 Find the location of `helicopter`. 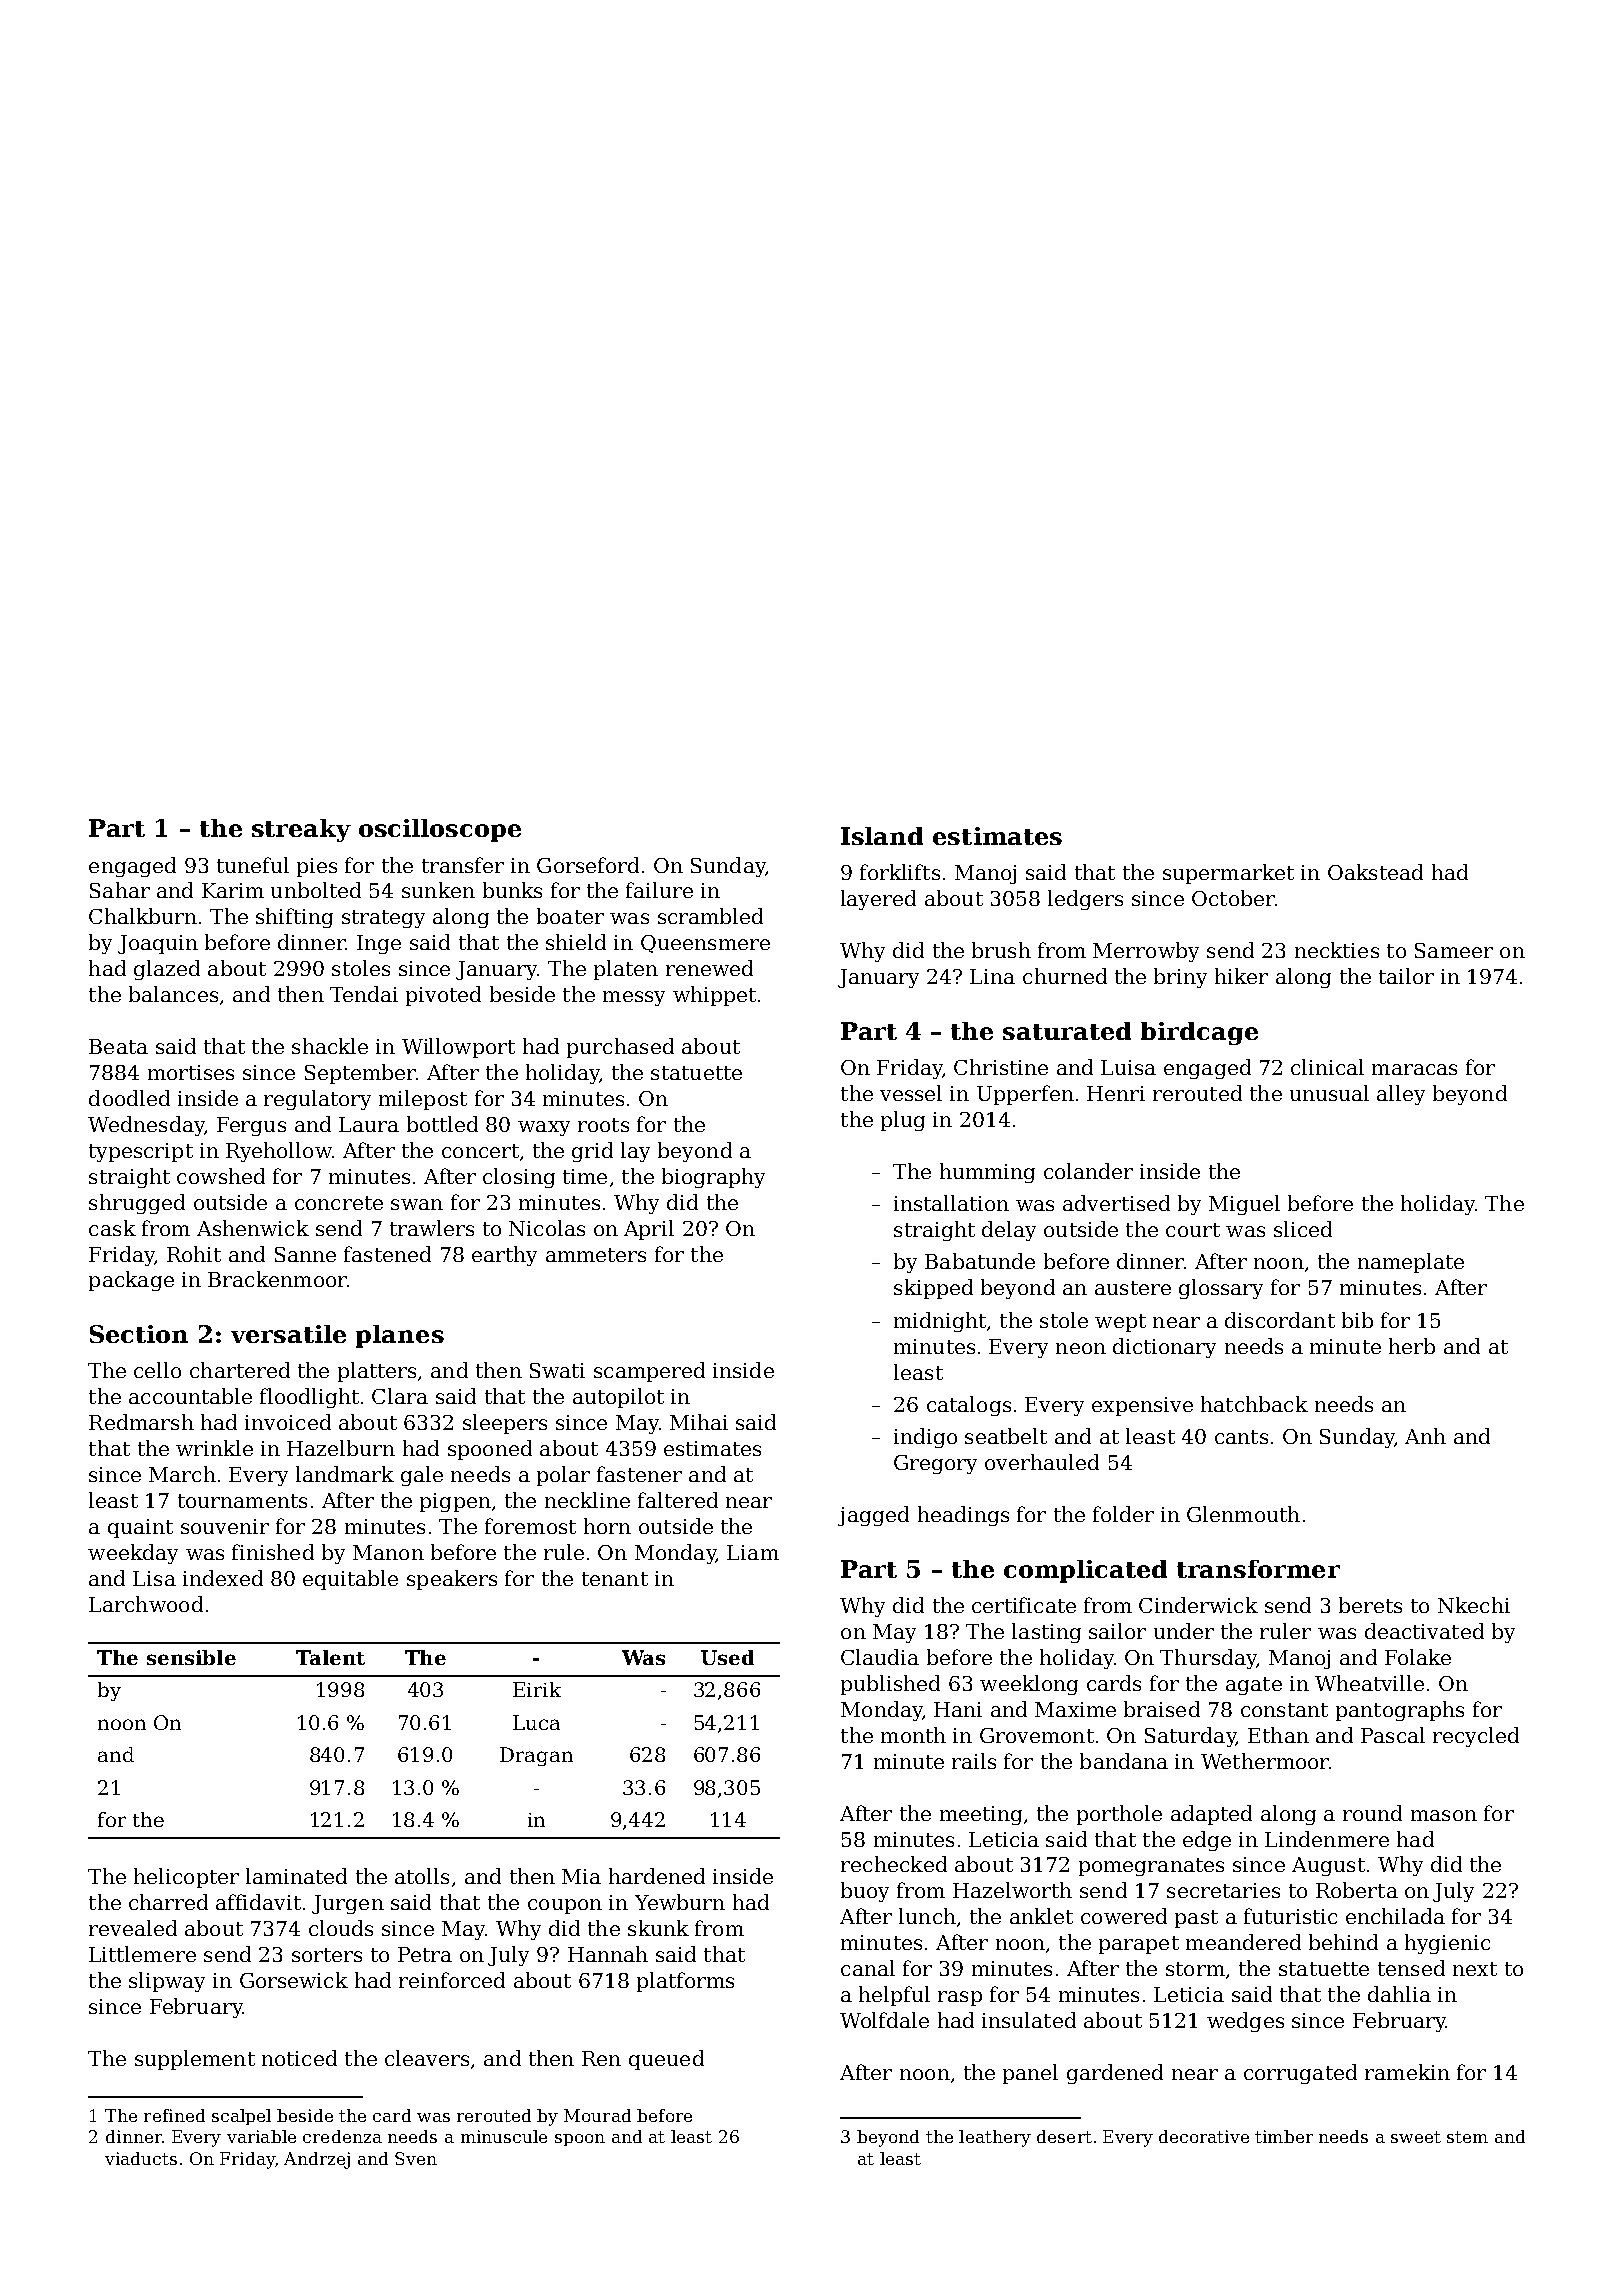

helicopter is located at coordinates (186, 1878).
